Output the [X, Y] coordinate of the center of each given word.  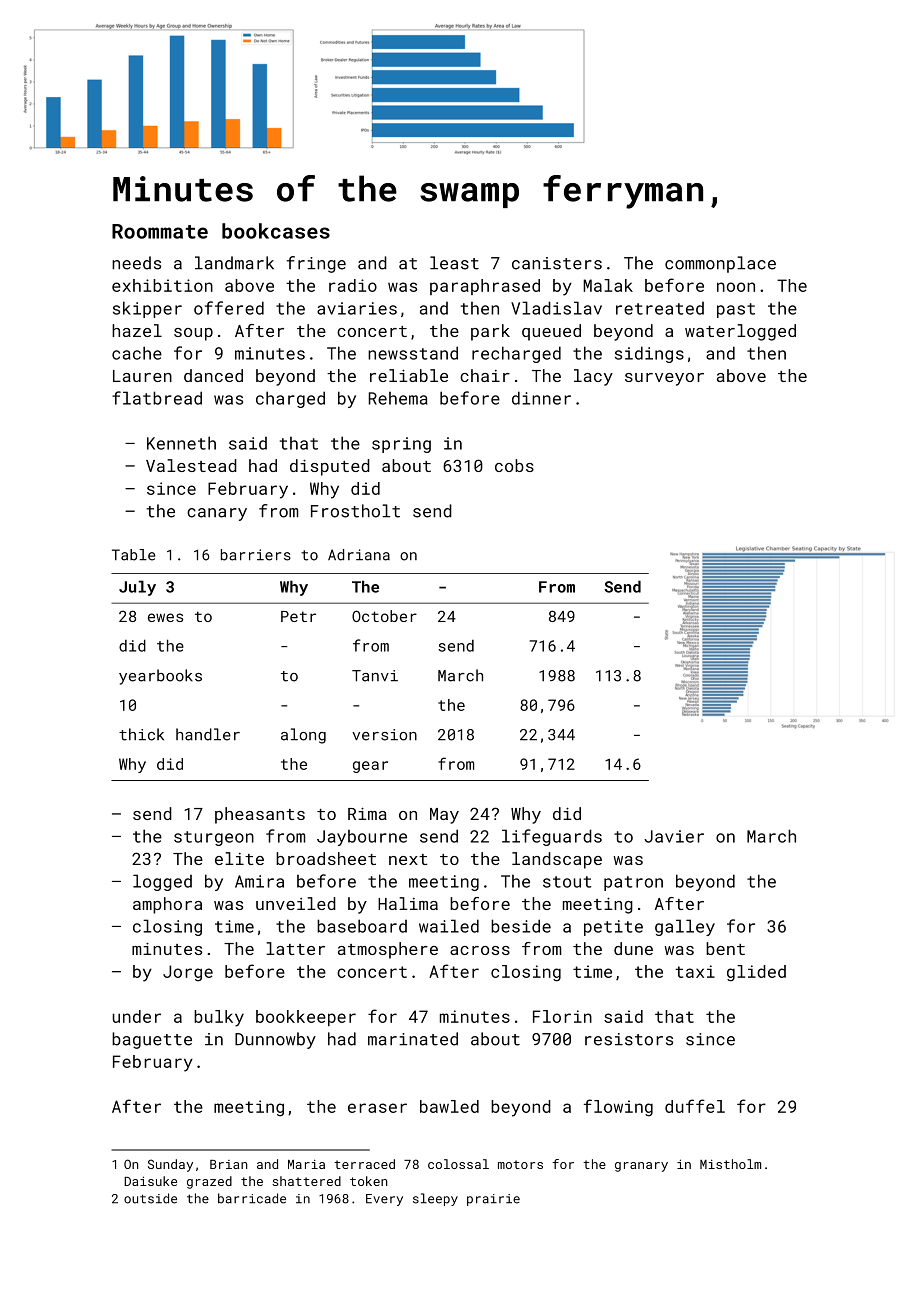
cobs [514, 465]
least [454, 263]
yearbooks [160, 677]
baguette [152, 1040]
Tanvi [375, 676]
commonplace [720, 264]
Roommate [160, 231]
